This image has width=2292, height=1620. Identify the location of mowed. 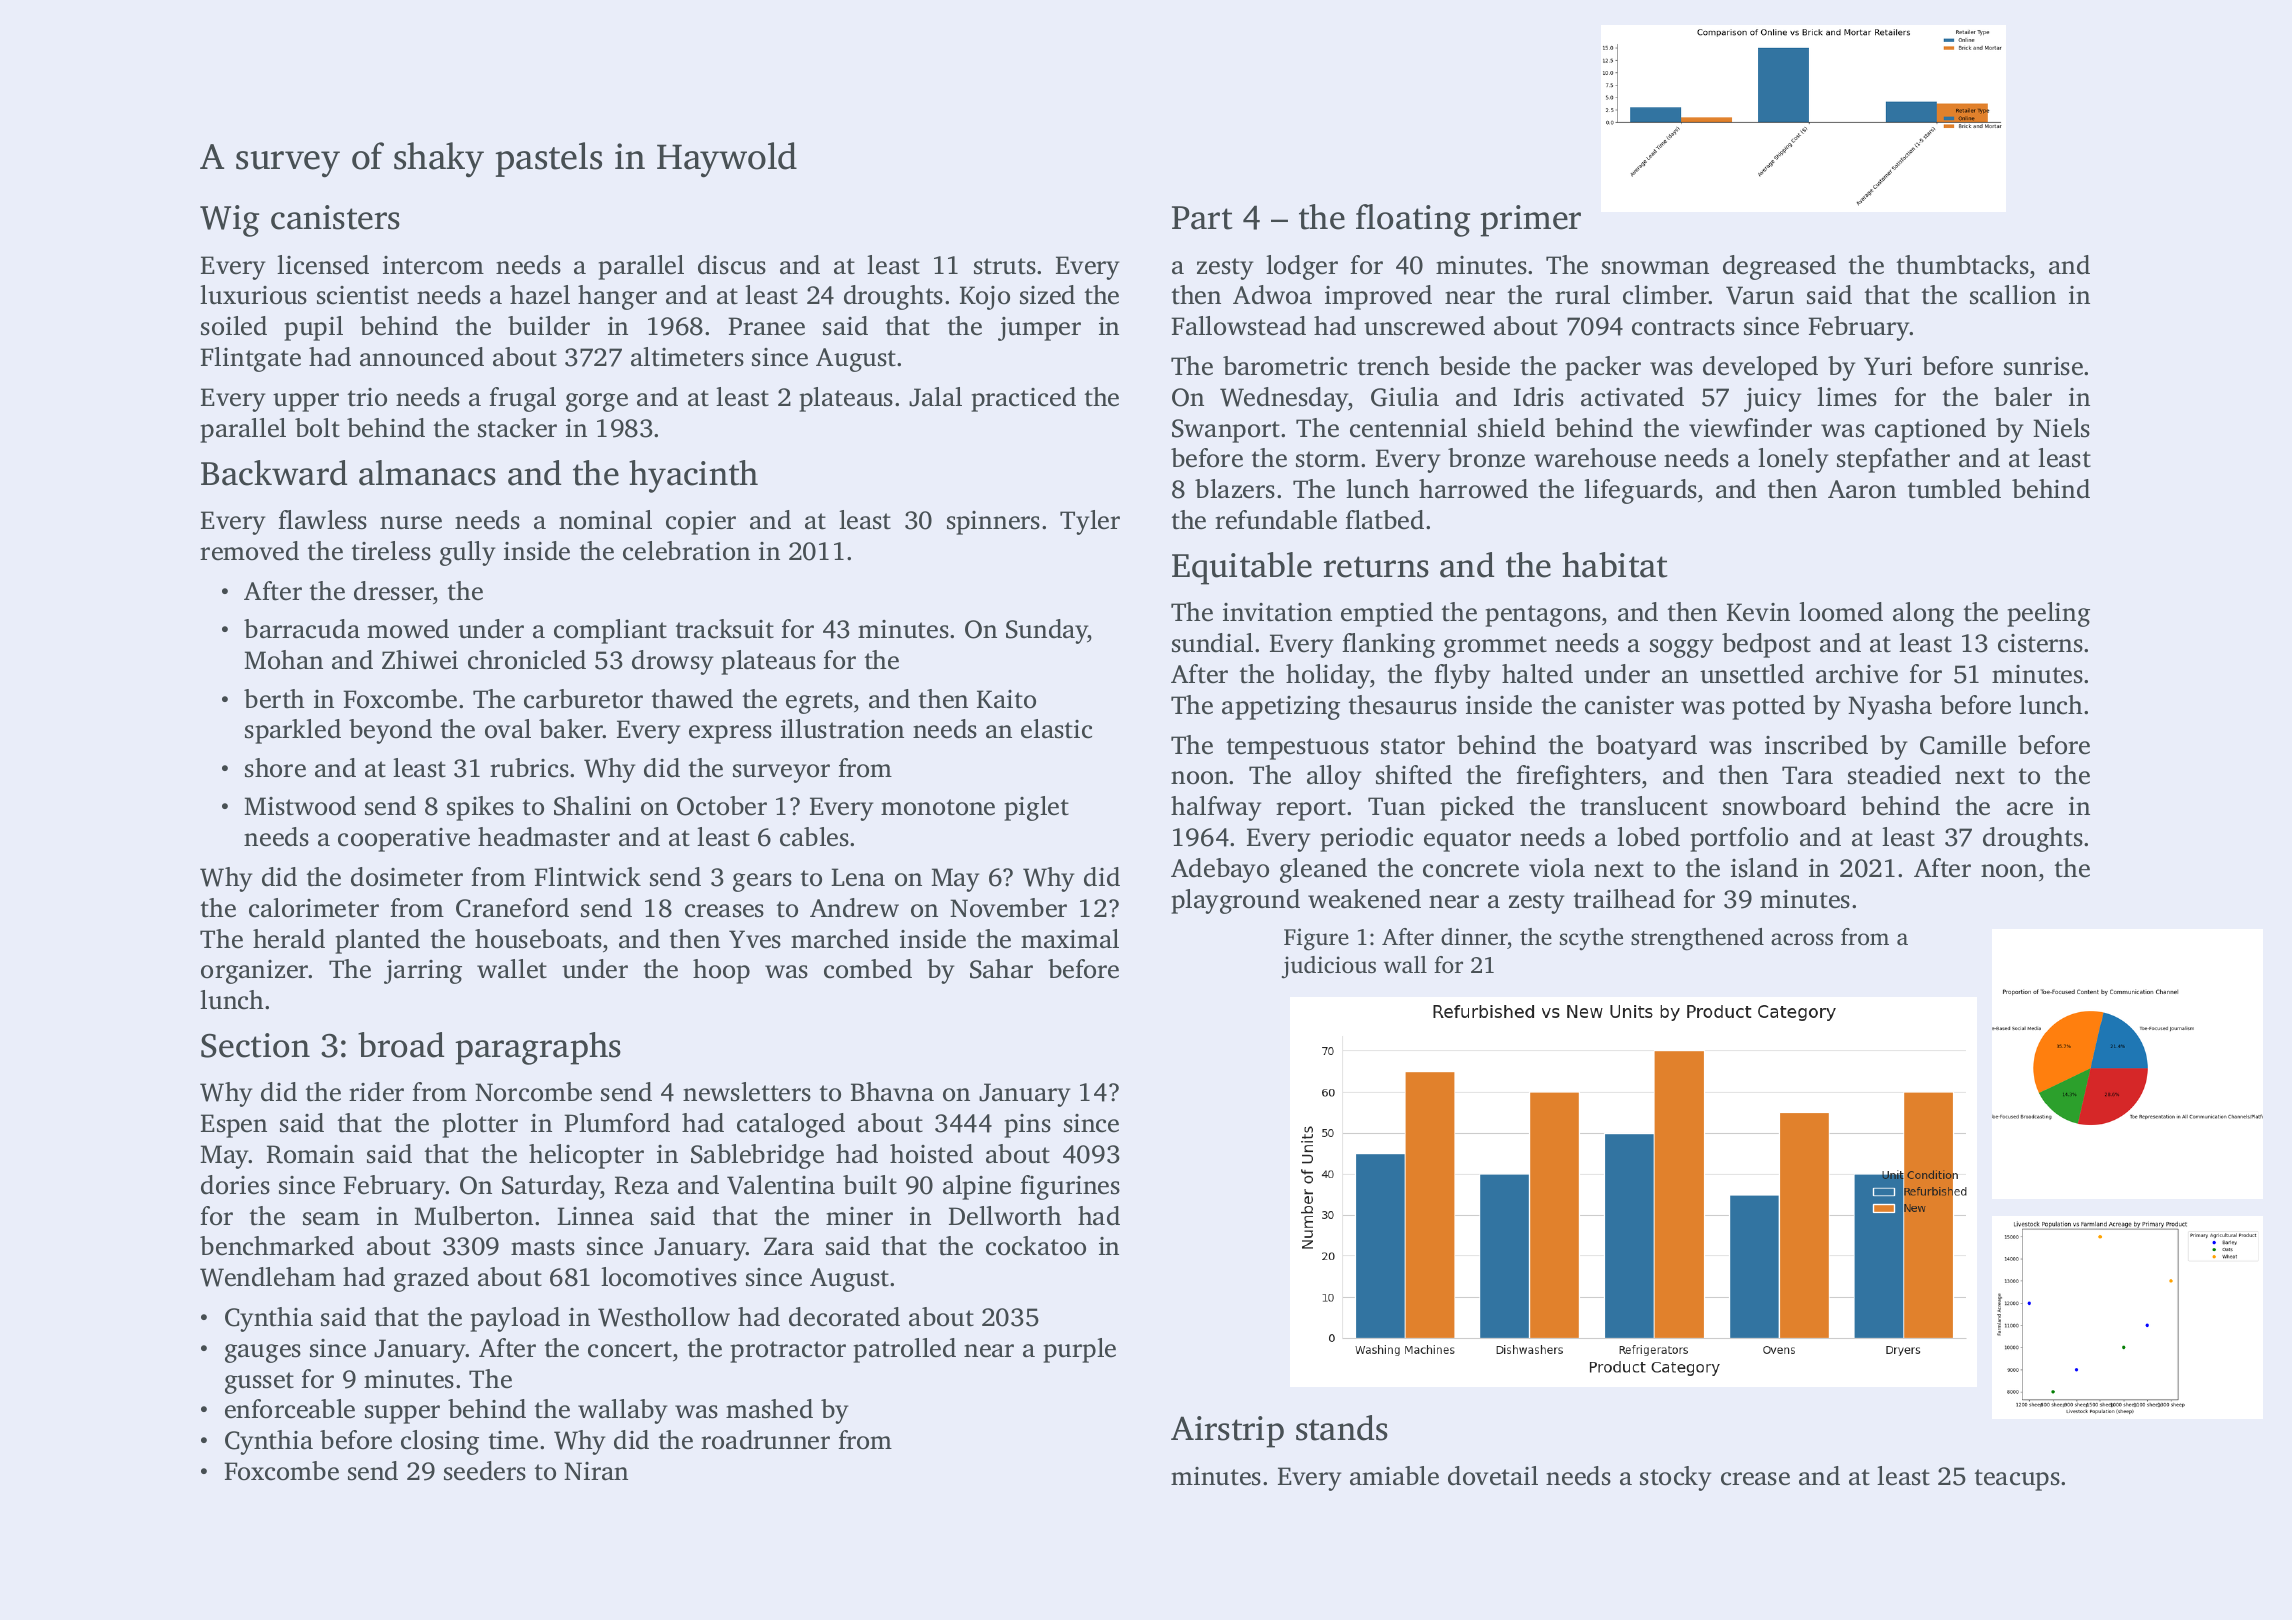
(408, 629).
